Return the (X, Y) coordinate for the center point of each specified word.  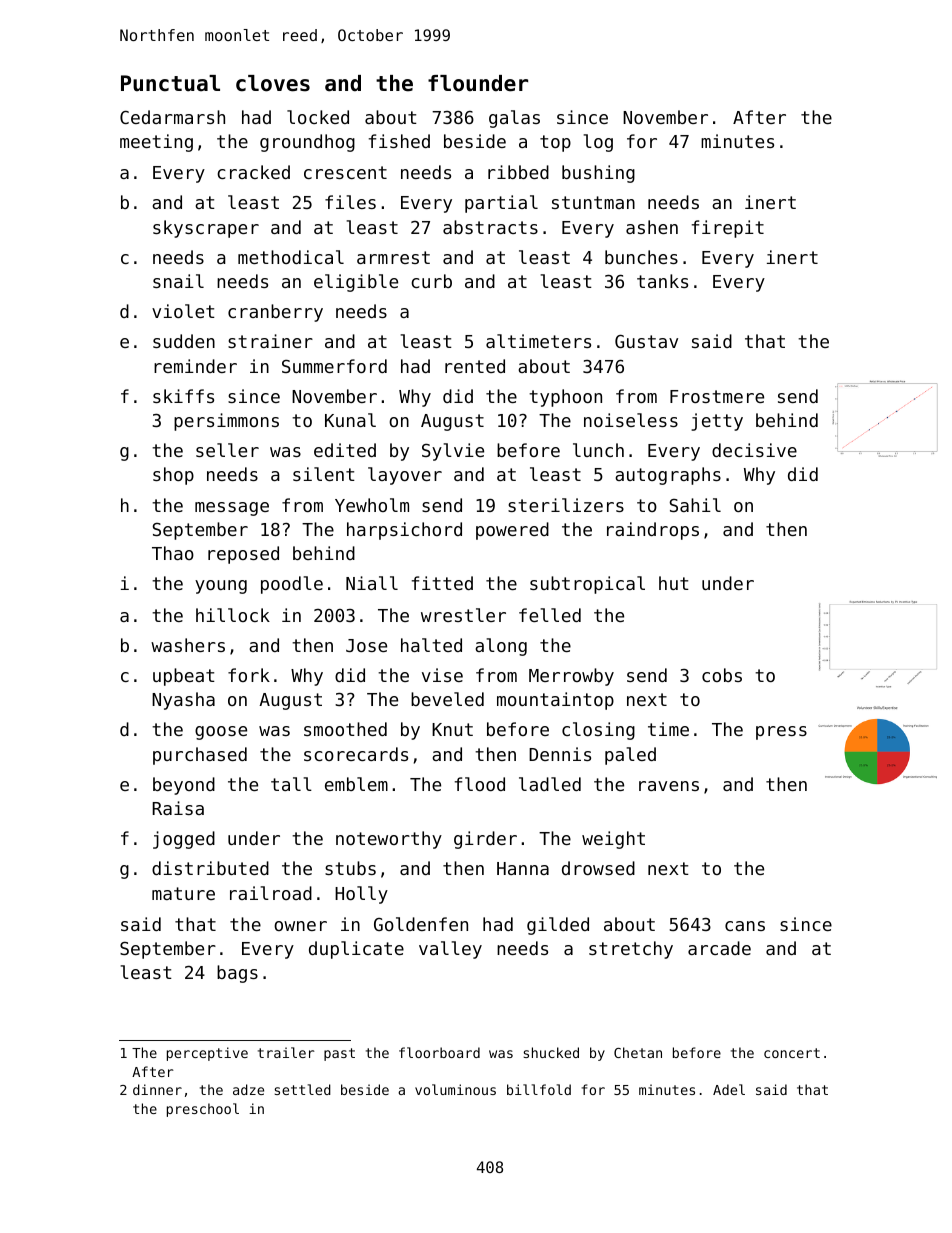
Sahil (695, 505)
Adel (729, 1089)
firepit (728, 229)
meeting (156, 143)
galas (514, 119)
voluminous (455, 1089)
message (232, 509)
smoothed (345, 729)
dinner (157, 1089)
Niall (372, 583)
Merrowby (571, 677)
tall (291, 784)
